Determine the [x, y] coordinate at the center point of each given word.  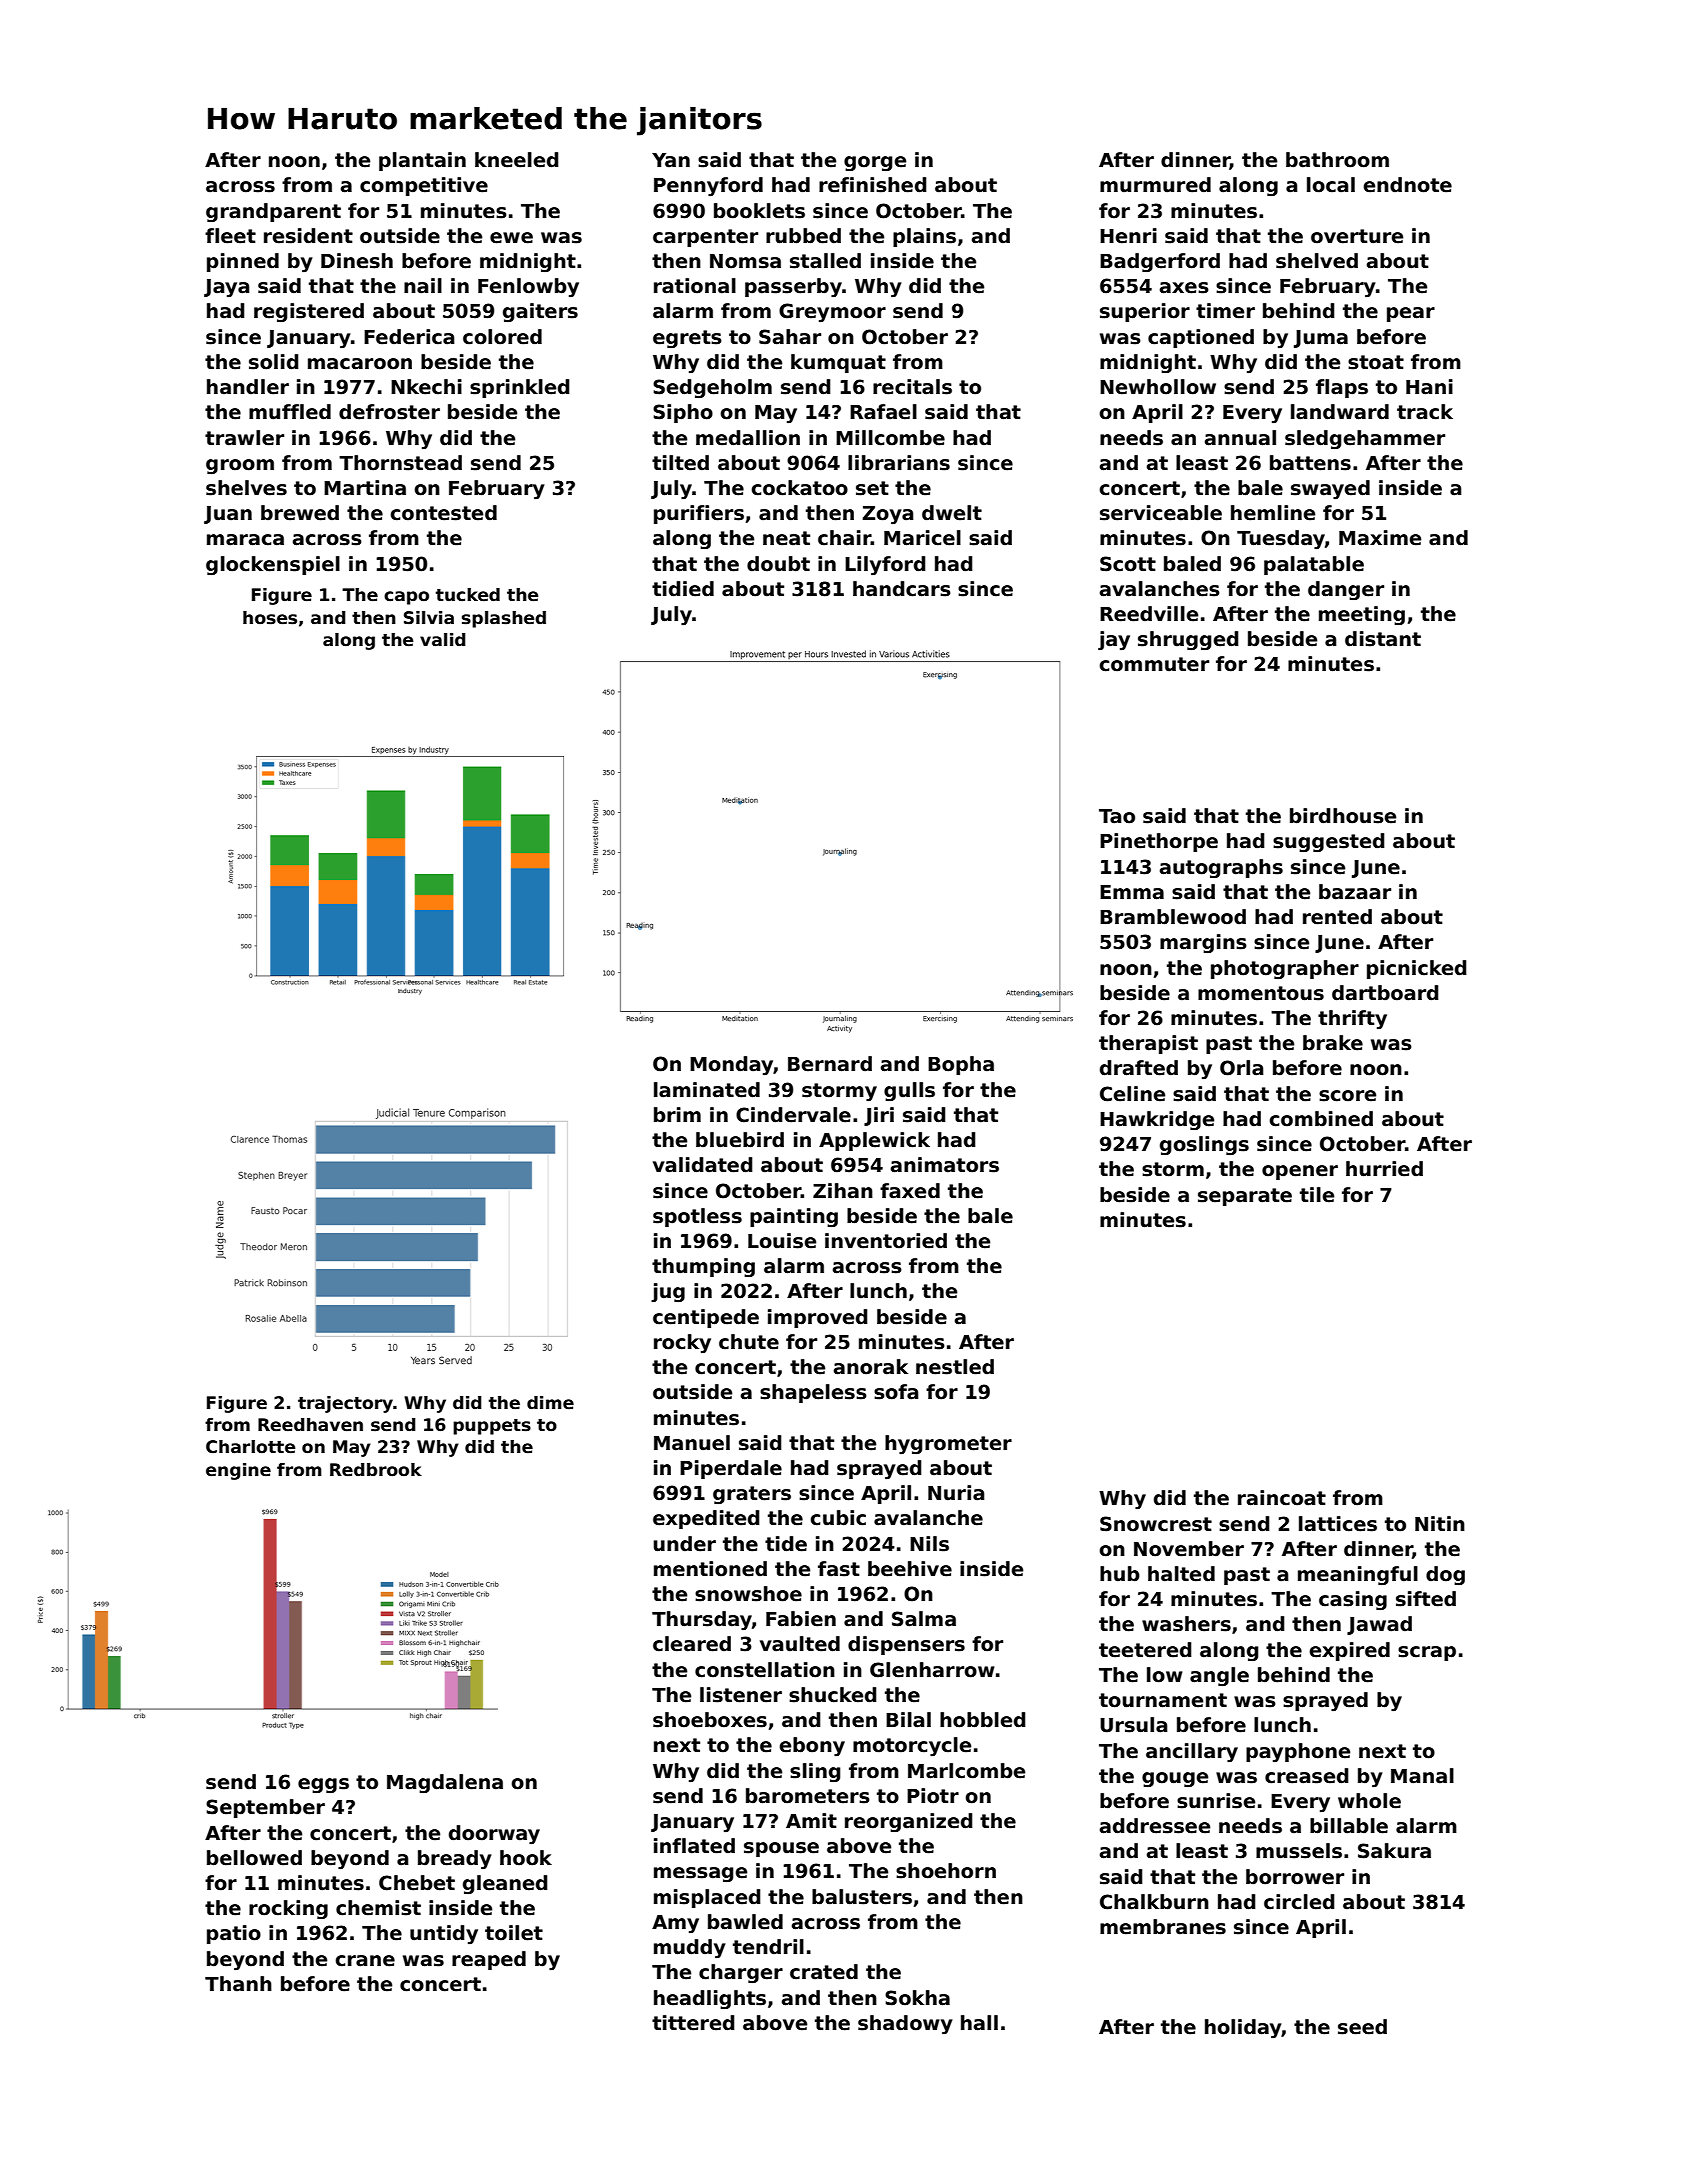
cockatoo [799, 488]
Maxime [1380, 538]
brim [677, 1115]
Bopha [961, 1065]
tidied [683, 589]
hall [979, 2023]
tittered [693, 2023]
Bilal [908, 1720]
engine [238, 1471]
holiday [1243, 2028]
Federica [409, 337]
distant [1383, 639]
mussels [1299, 1851]
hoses [270, 618]
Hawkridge [1157, 1120]
